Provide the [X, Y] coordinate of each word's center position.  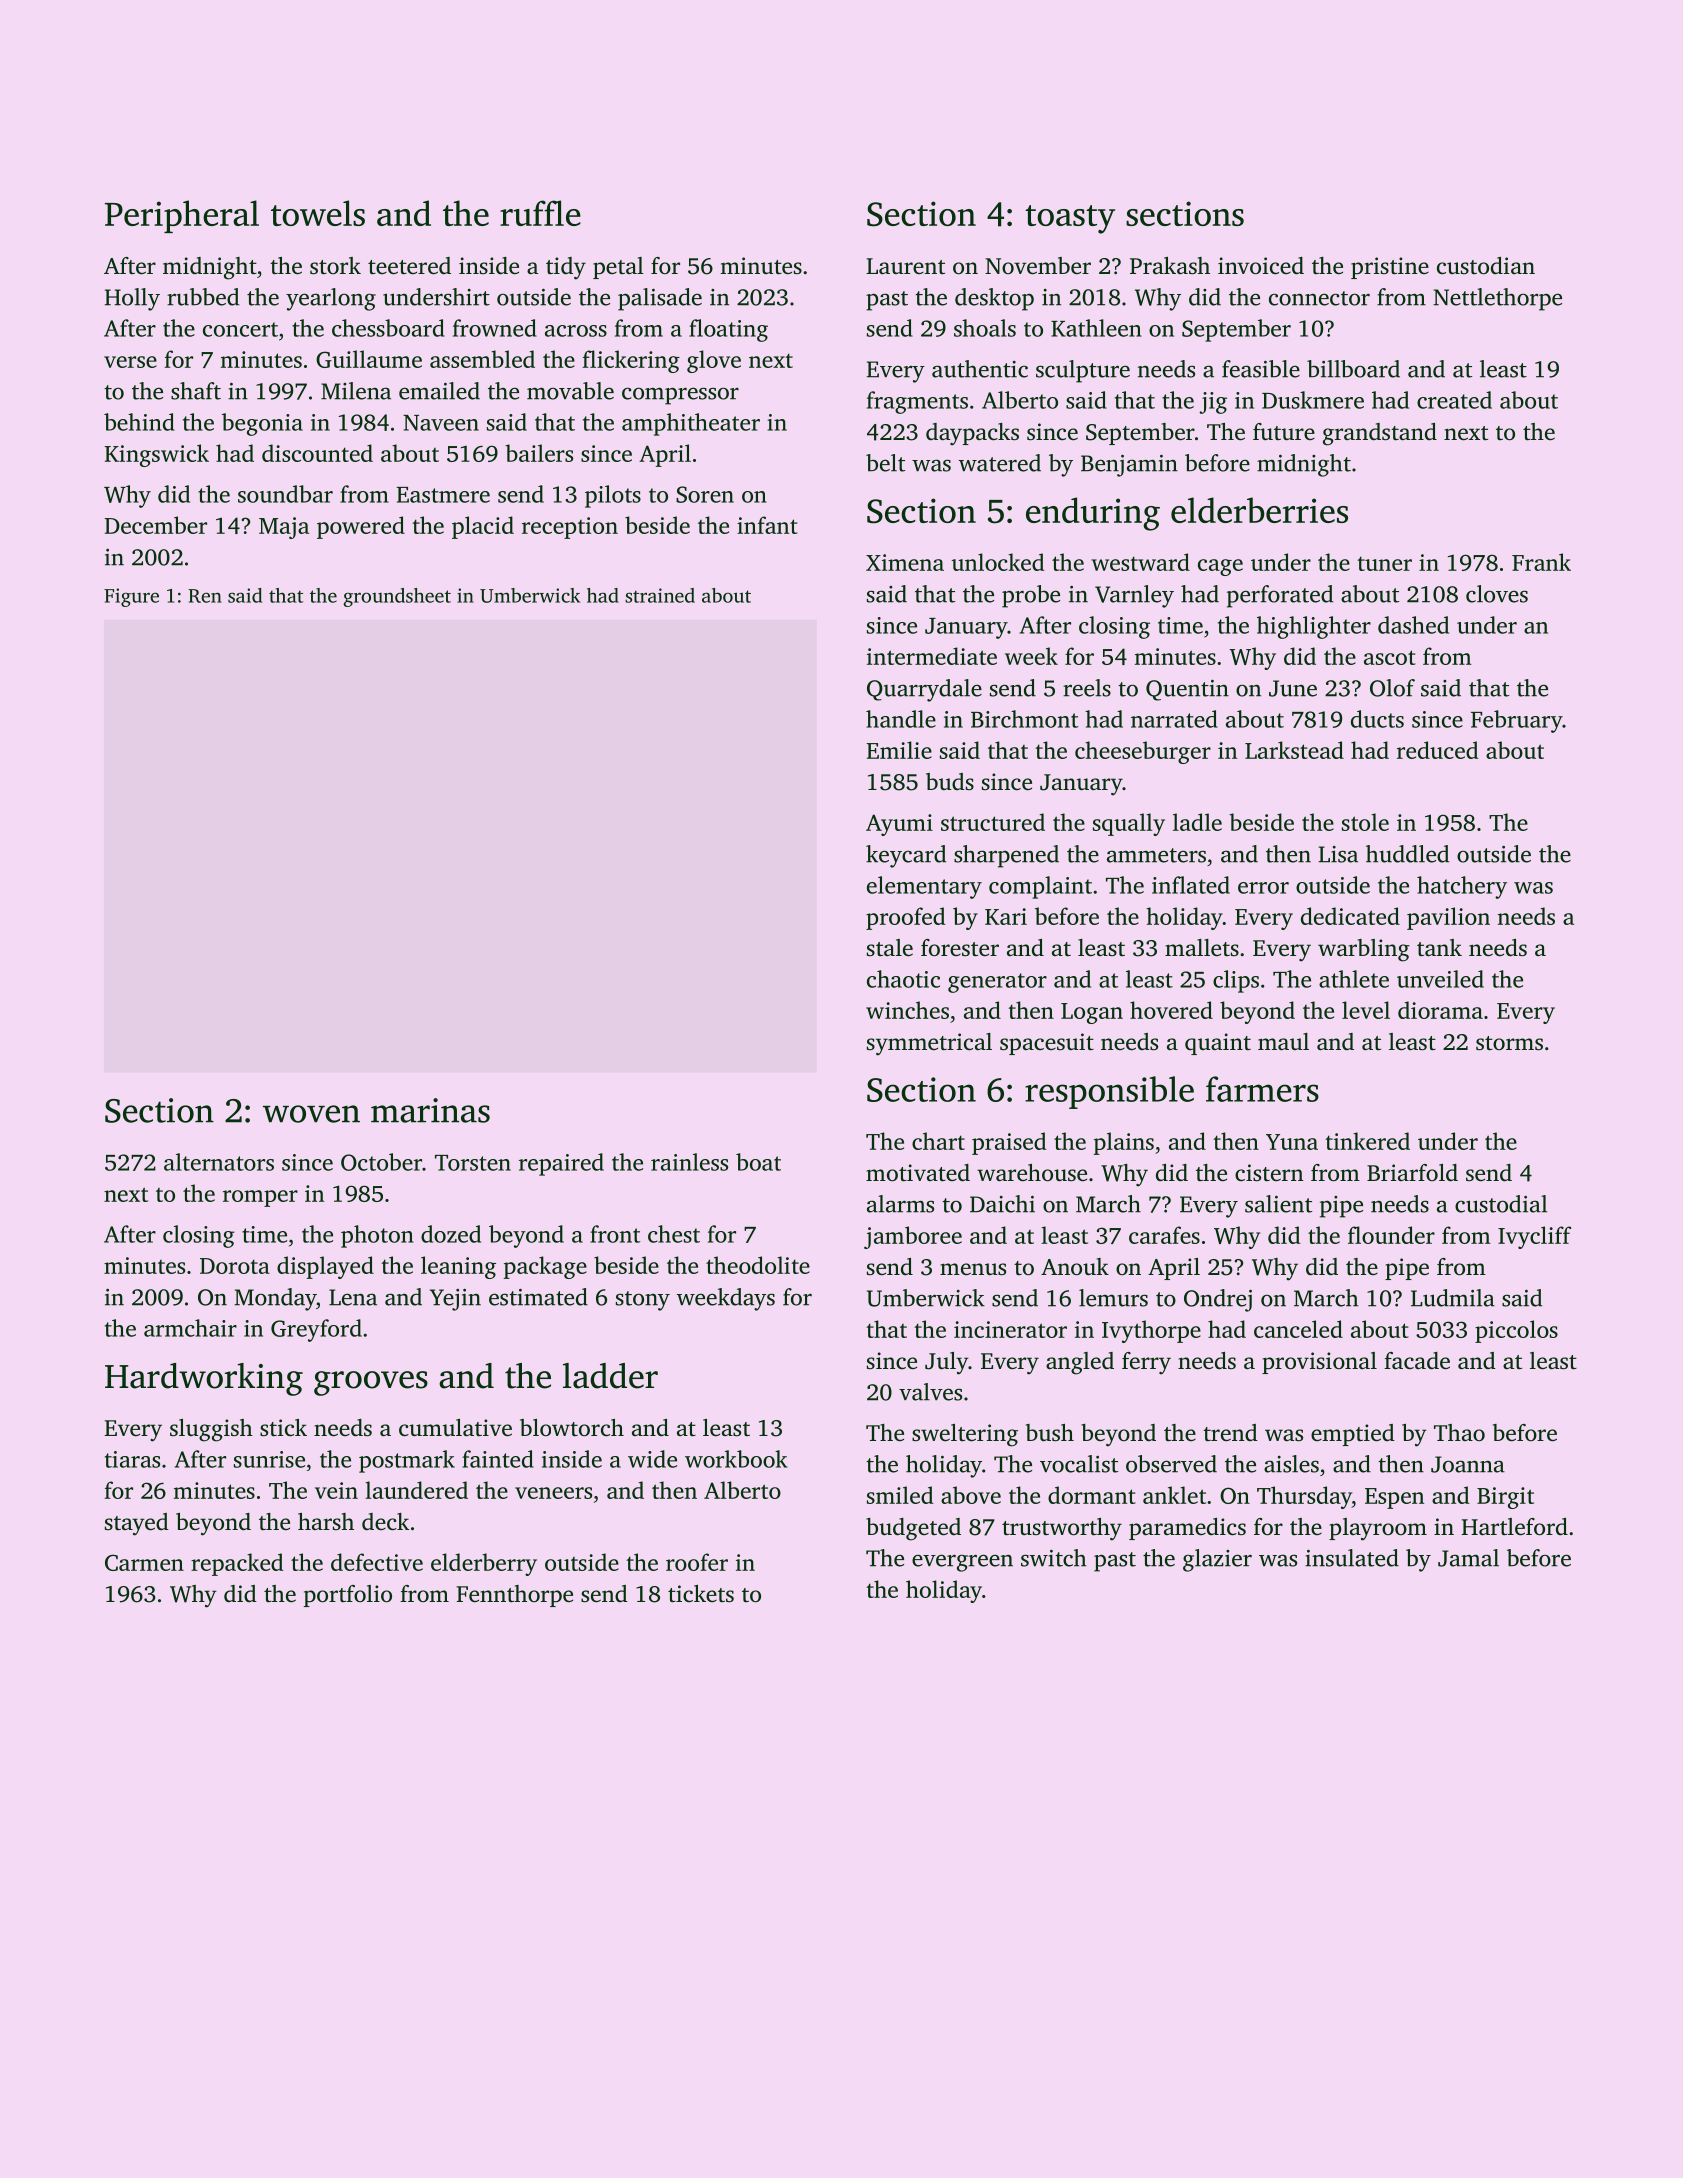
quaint [1218, 1044]
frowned [495, 328]
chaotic [903, 979]
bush [1050, 1433]
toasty [1070, 219]
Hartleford [1514, 1527]
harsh [326, 1521]
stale [890, 948]
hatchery [1462, 887]
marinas [430, 1110]
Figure [131, 597]
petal [618, 268]
